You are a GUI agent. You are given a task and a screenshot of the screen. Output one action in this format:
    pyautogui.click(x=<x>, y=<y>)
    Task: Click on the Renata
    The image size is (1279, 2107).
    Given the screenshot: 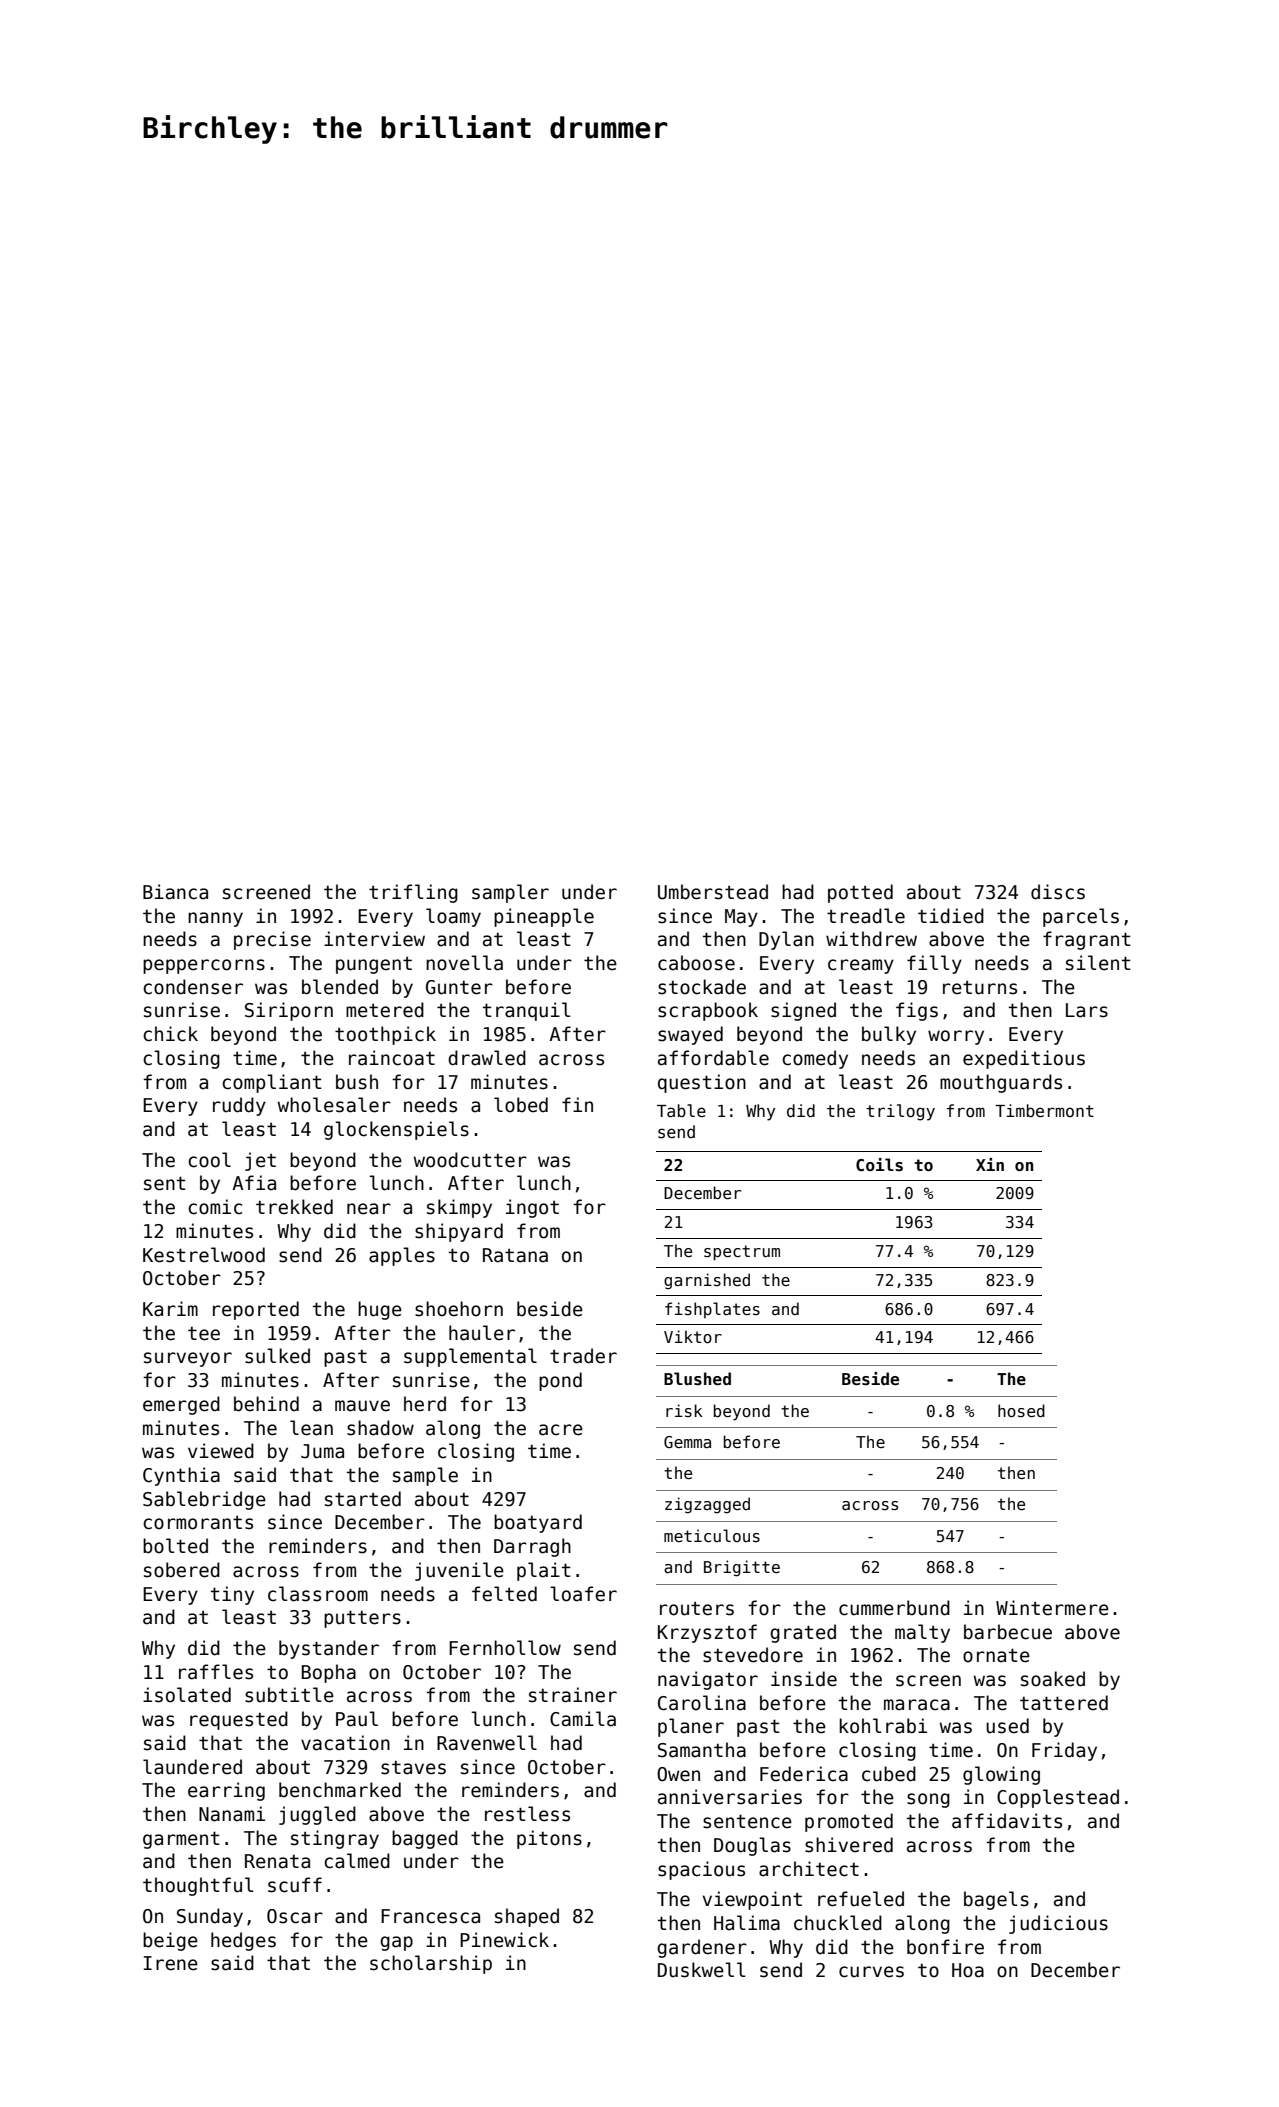 What is the action you would take?
    pyautogui.click(x=277, y=1861)
